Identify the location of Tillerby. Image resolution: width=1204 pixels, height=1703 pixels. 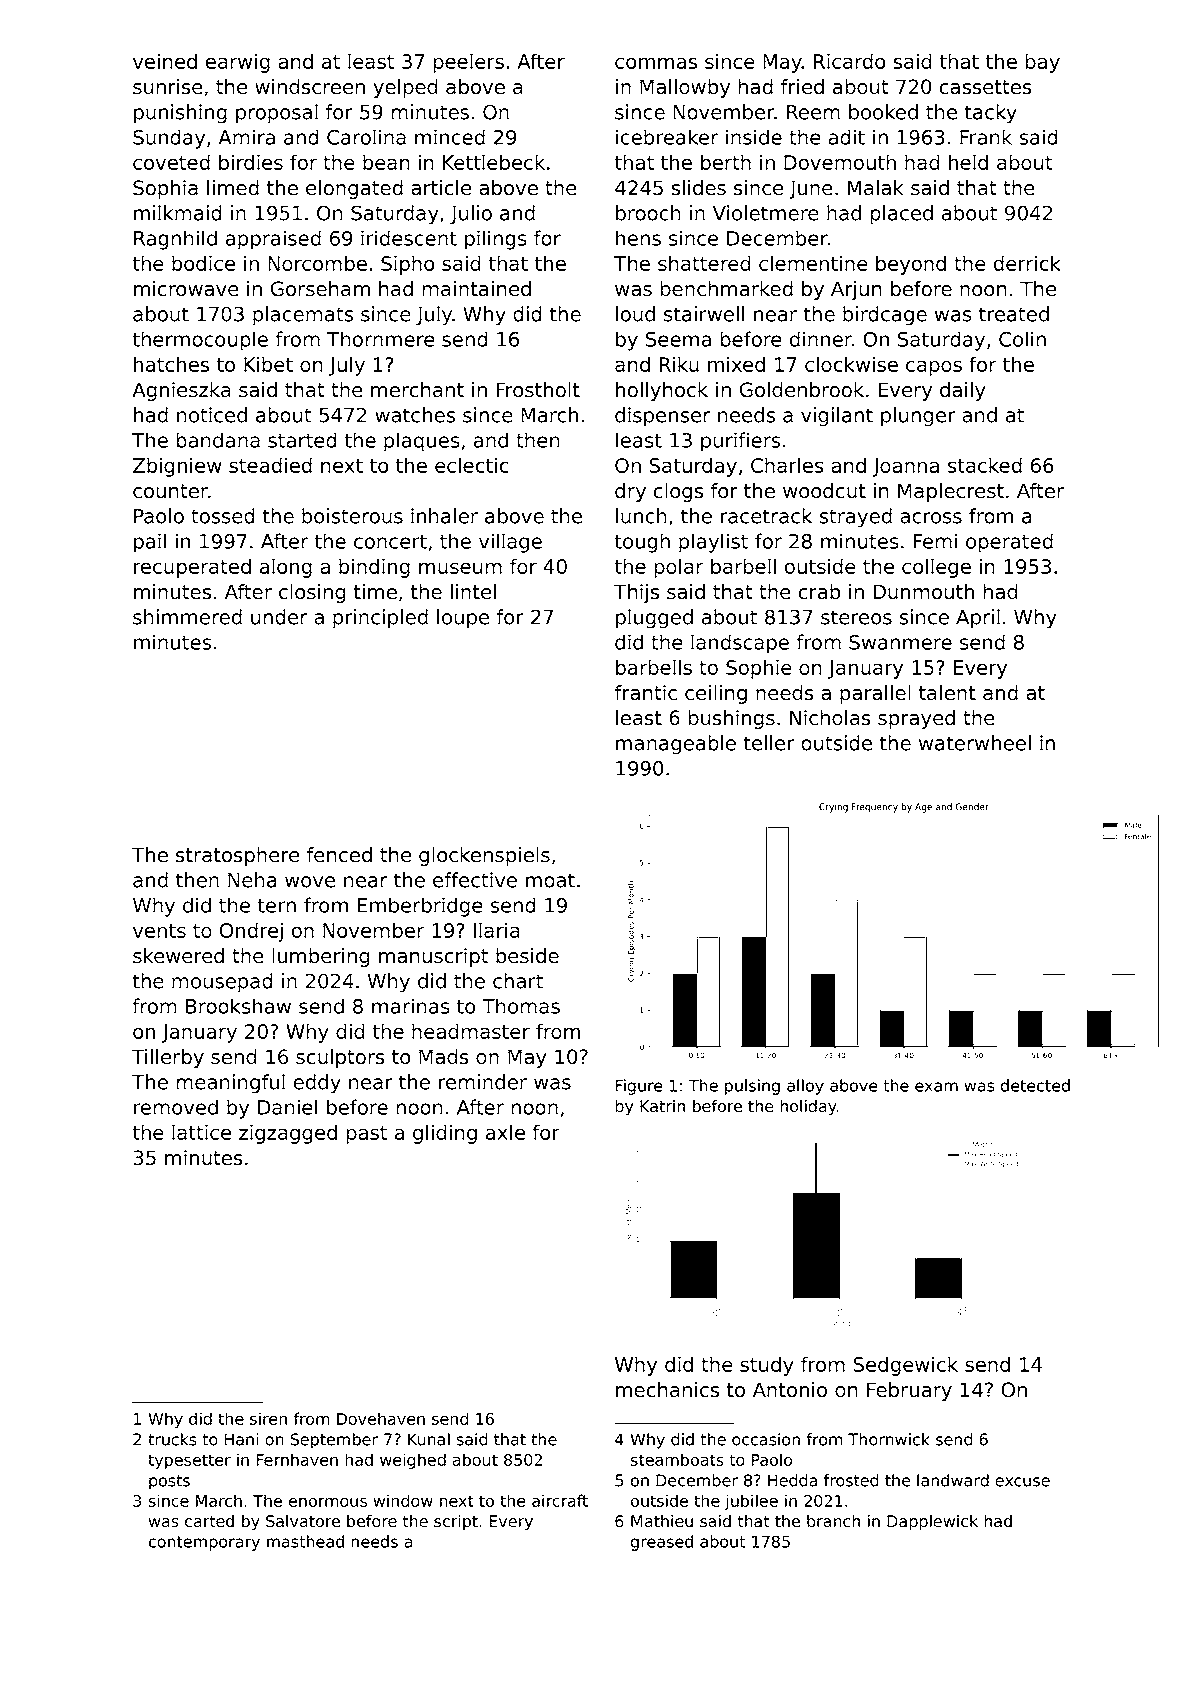
(168, 1058).
